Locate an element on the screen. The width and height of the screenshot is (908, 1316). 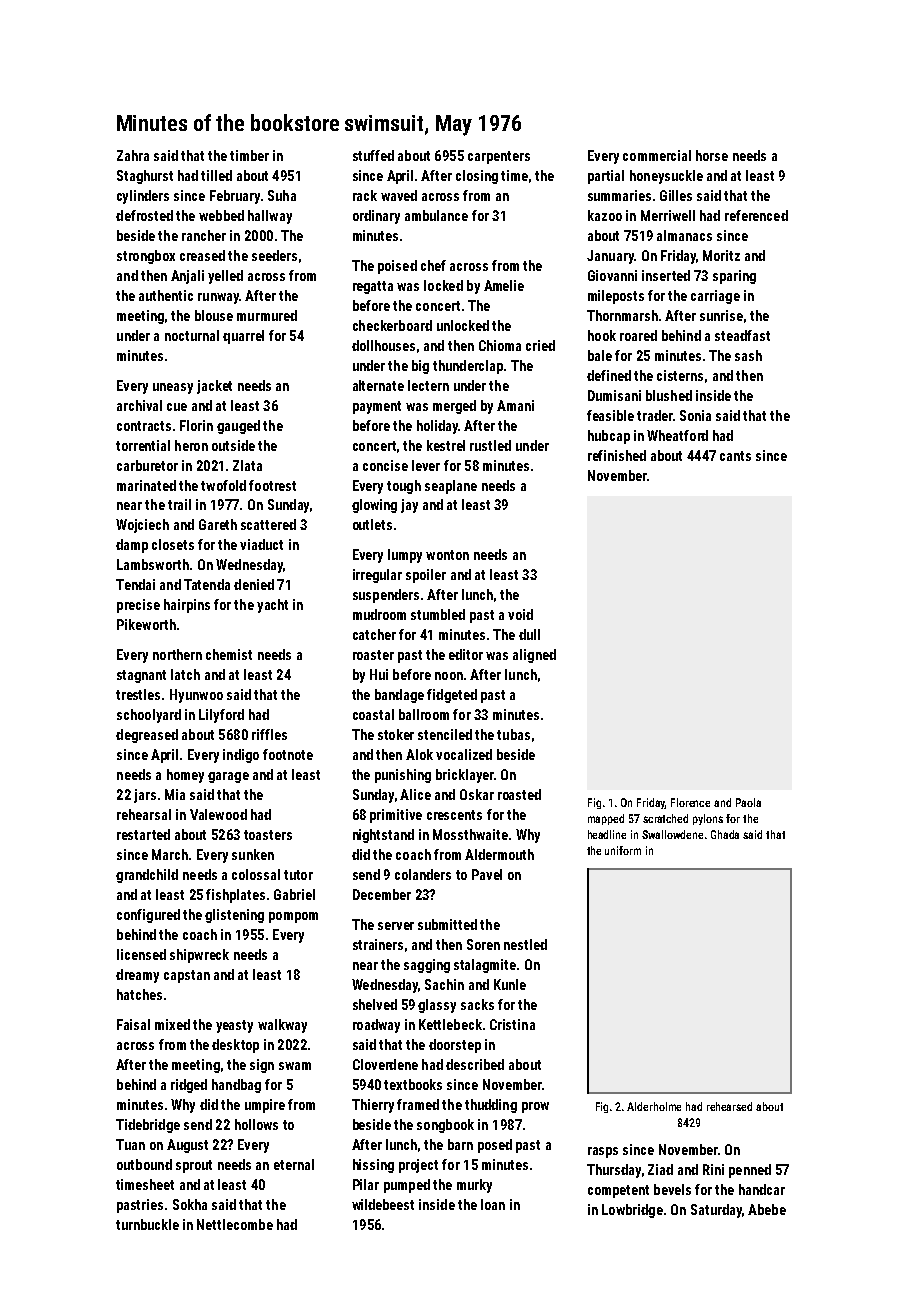
wildebeest is located at coordinates (383, 1204).
